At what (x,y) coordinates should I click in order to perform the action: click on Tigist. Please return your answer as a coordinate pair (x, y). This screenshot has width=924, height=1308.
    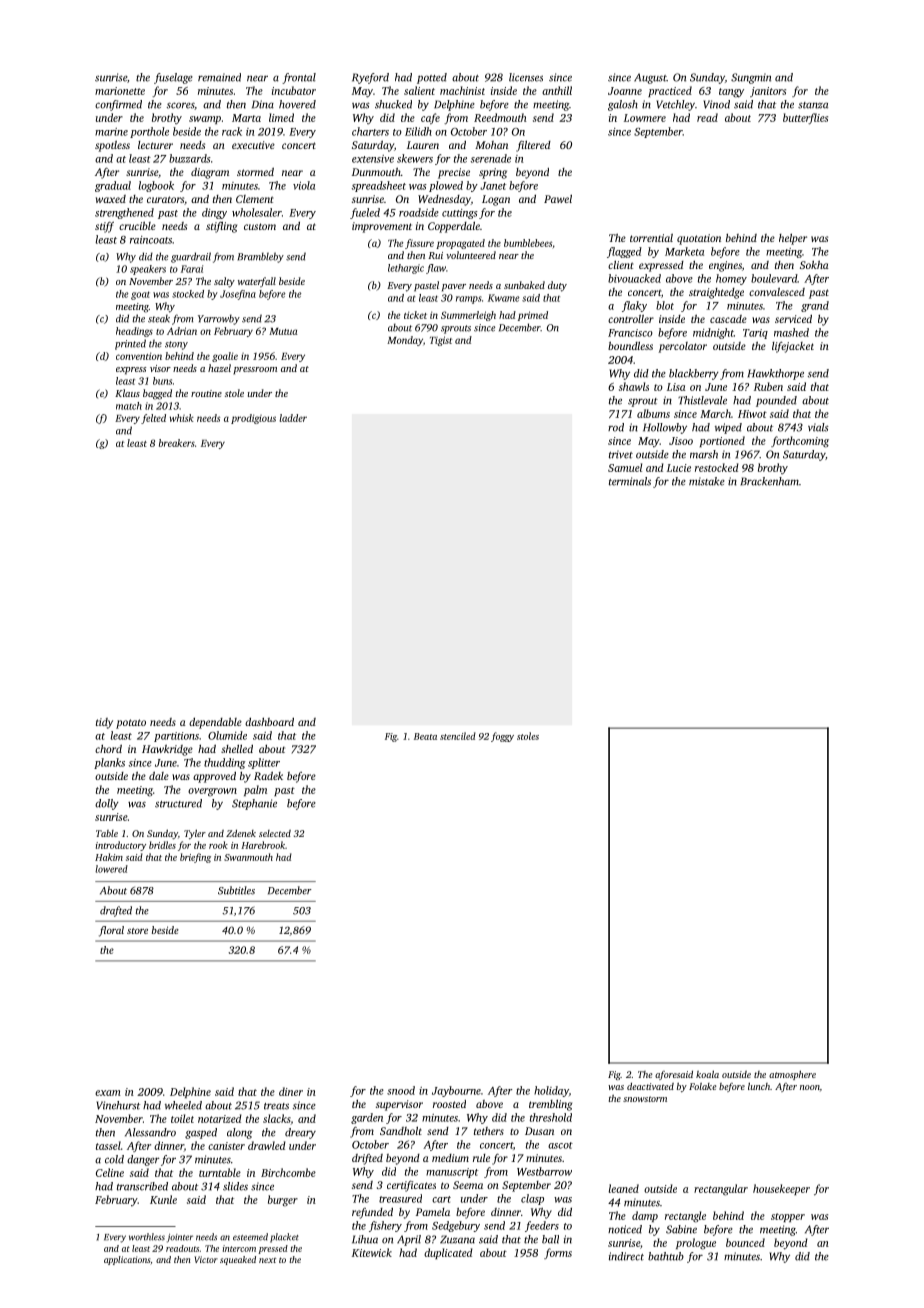
    Looking at the image, I should click on (441, 341).
